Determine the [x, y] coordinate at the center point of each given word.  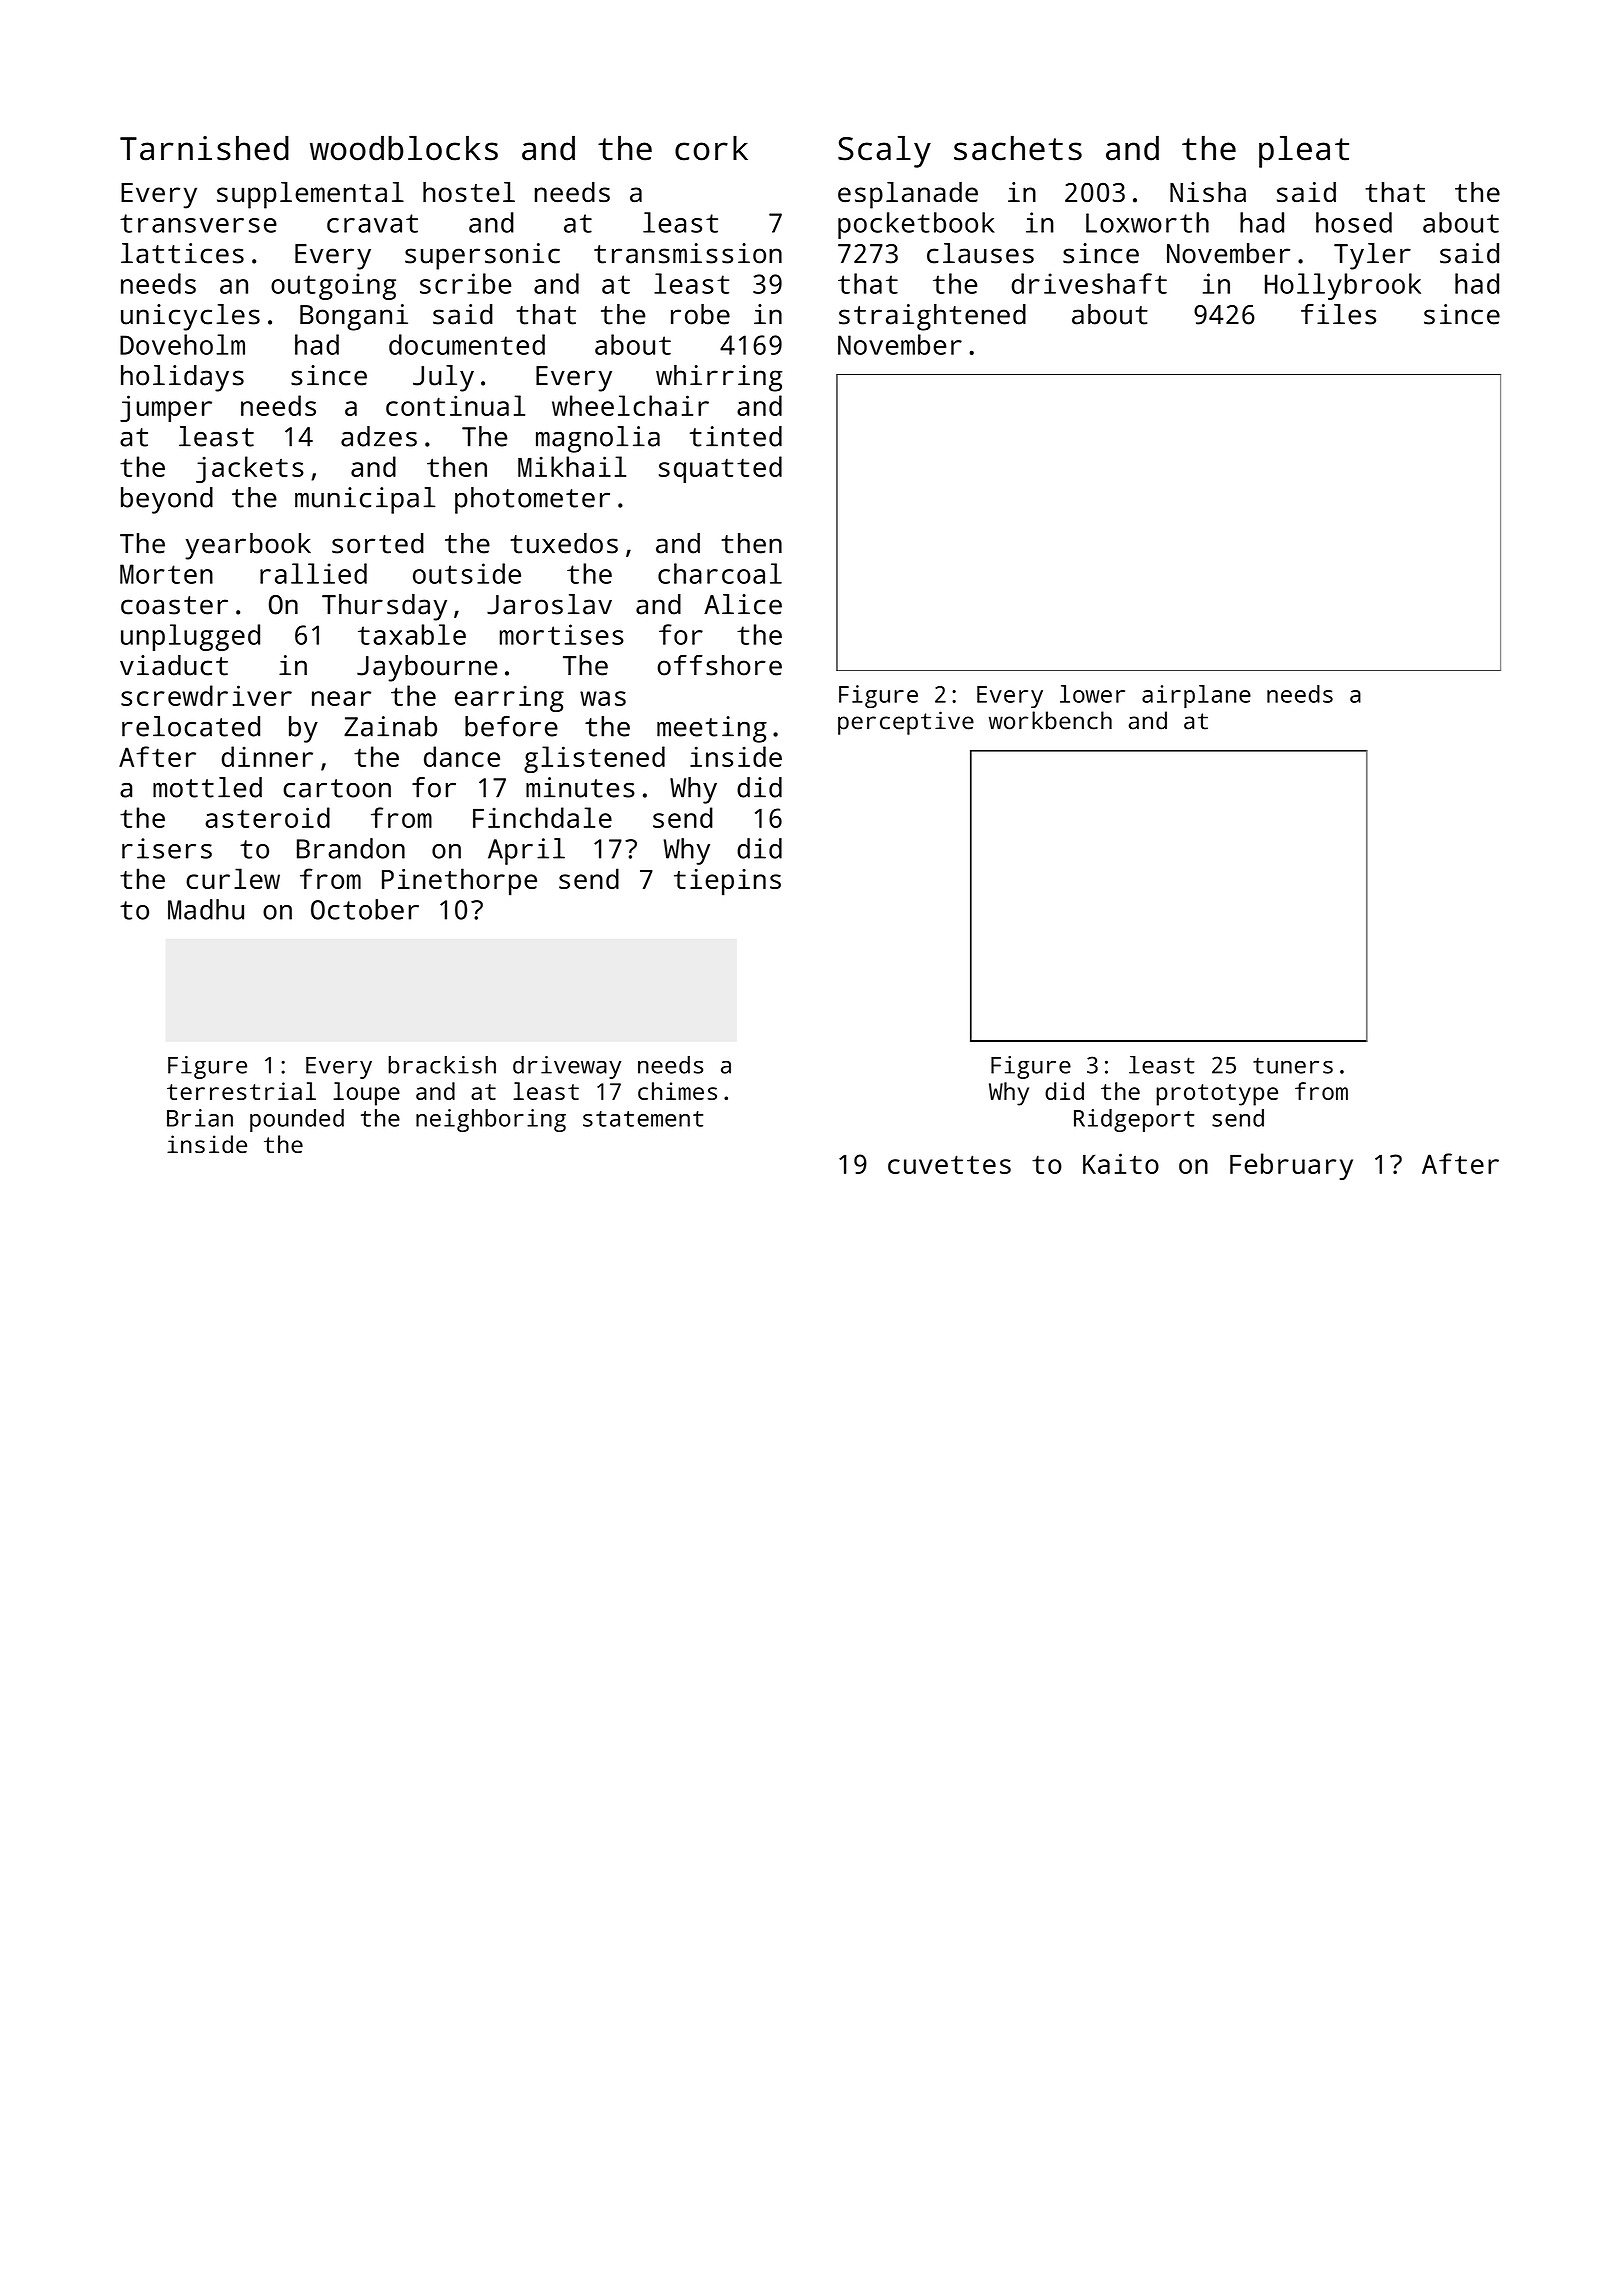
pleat [1304, 152]
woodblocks [404, 148]
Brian [200, 1118]
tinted [736, 436]
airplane [1196, 696]
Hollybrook [1343, 286]
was [603, 698]
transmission [688, 253]
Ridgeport [1134, 1120]
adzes [379, 436]
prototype [1217, 1095]
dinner [267, 756]
